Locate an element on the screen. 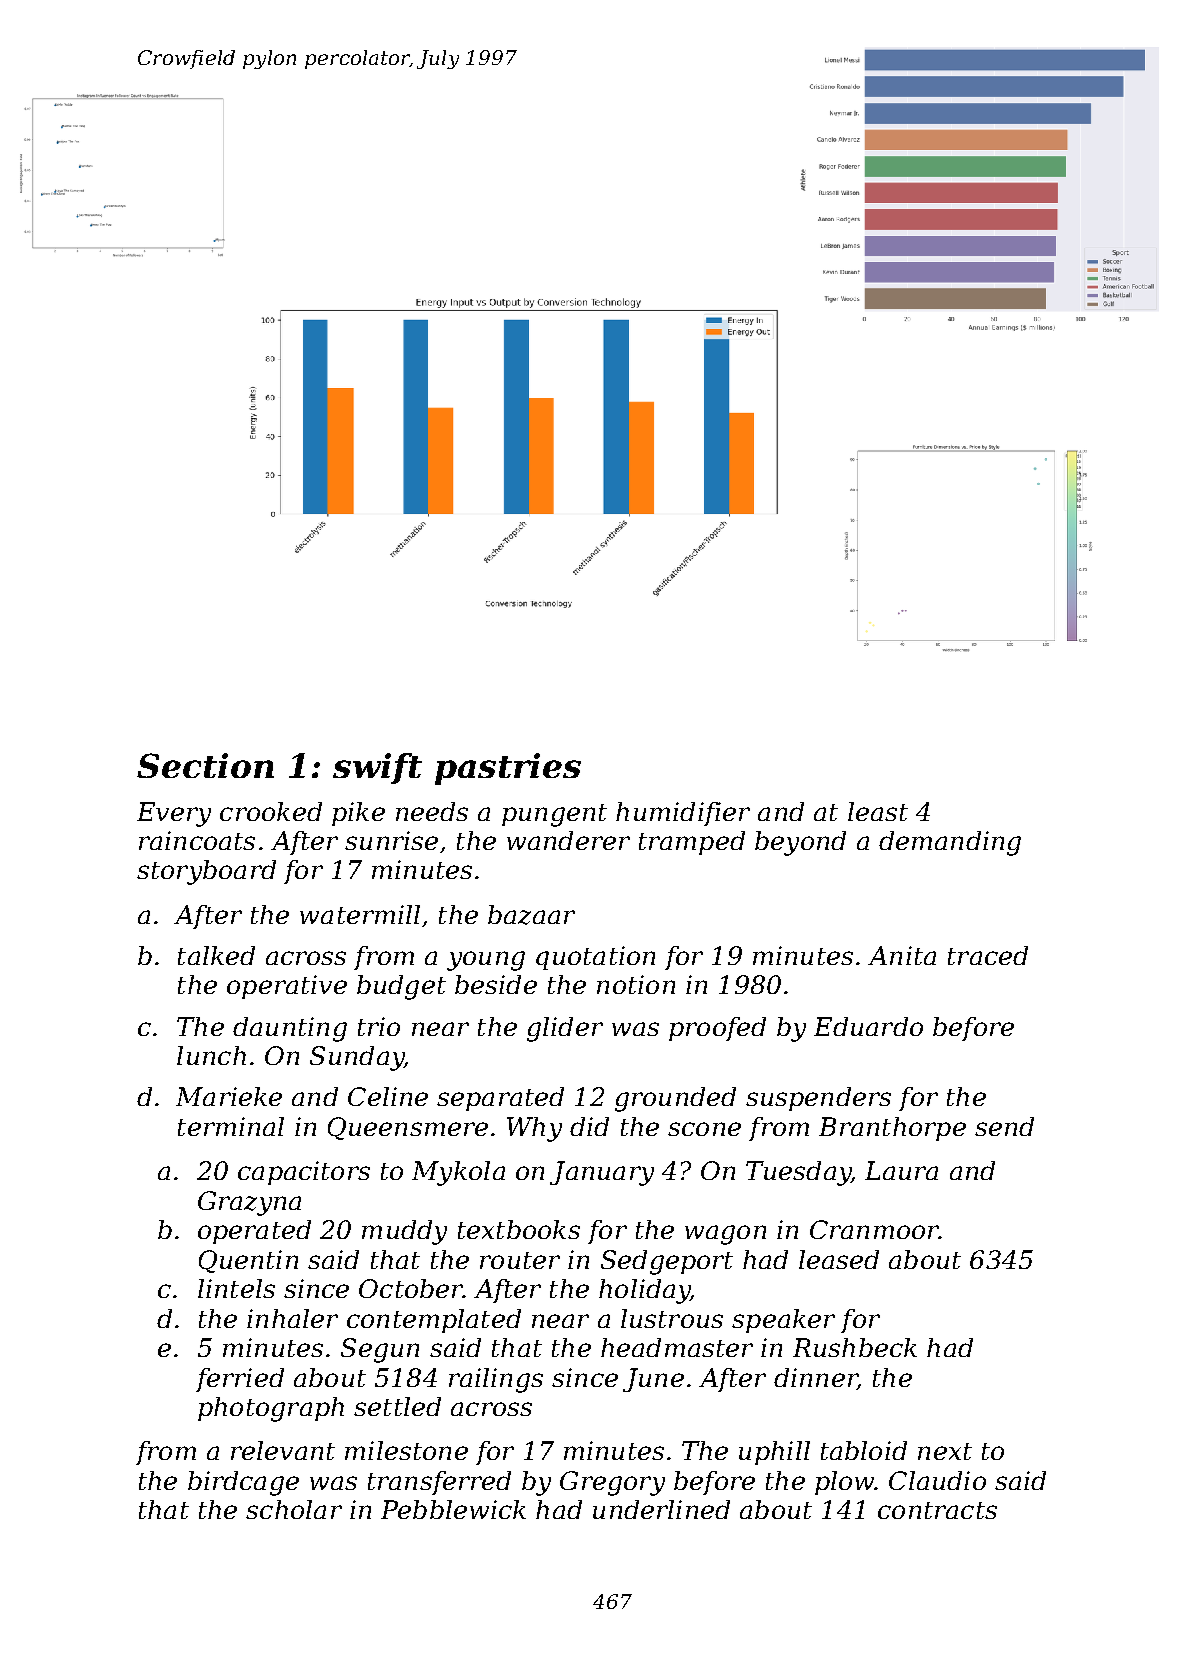 This screenshot has width=1186, height=1678. Pebblewick is located at coordinates (453, 1509).
